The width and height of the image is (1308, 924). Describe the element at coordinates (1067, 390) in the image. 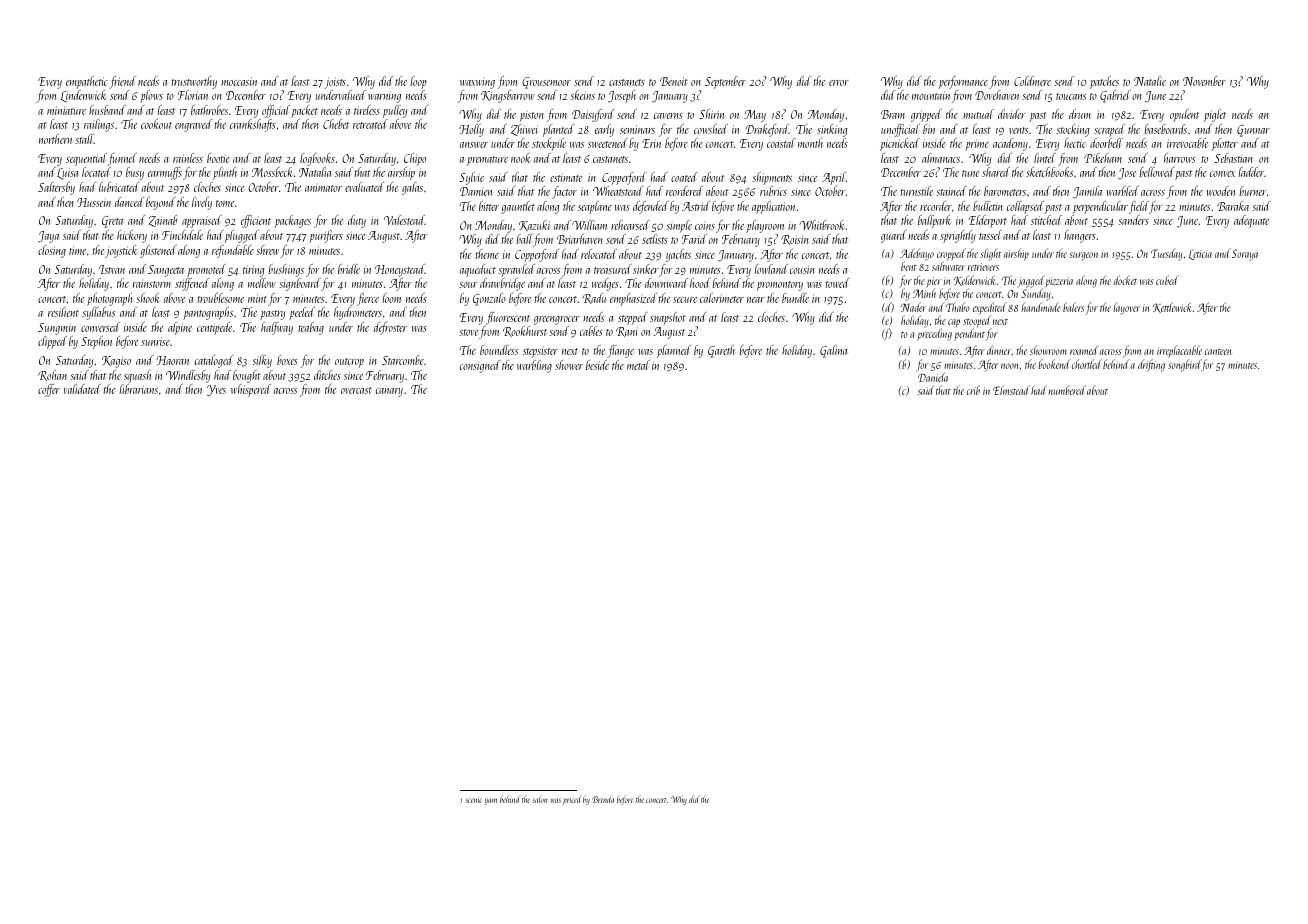

I see `numbered` at that location.
